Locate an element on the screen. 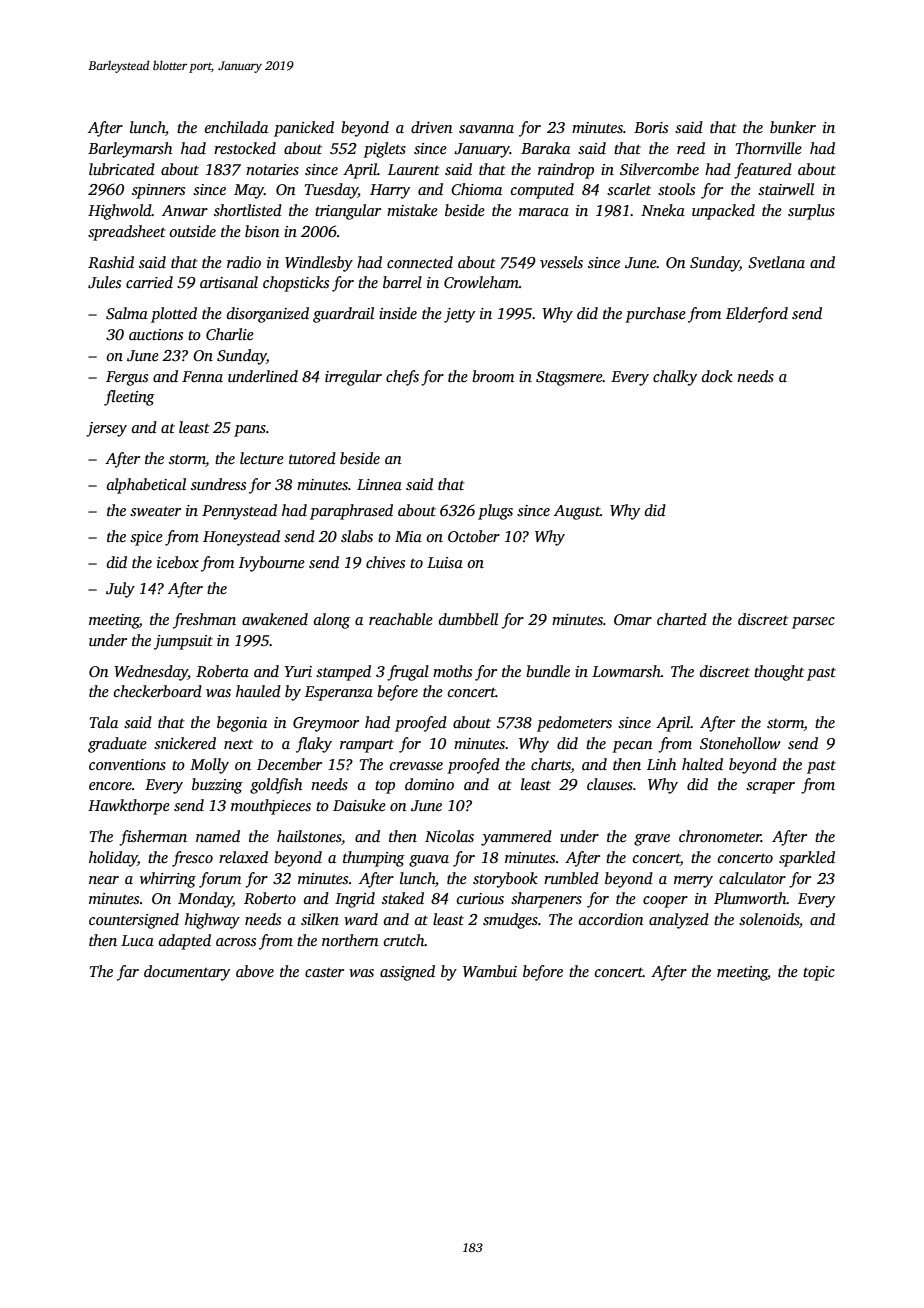  topic is located at coordinates (819, 973).
